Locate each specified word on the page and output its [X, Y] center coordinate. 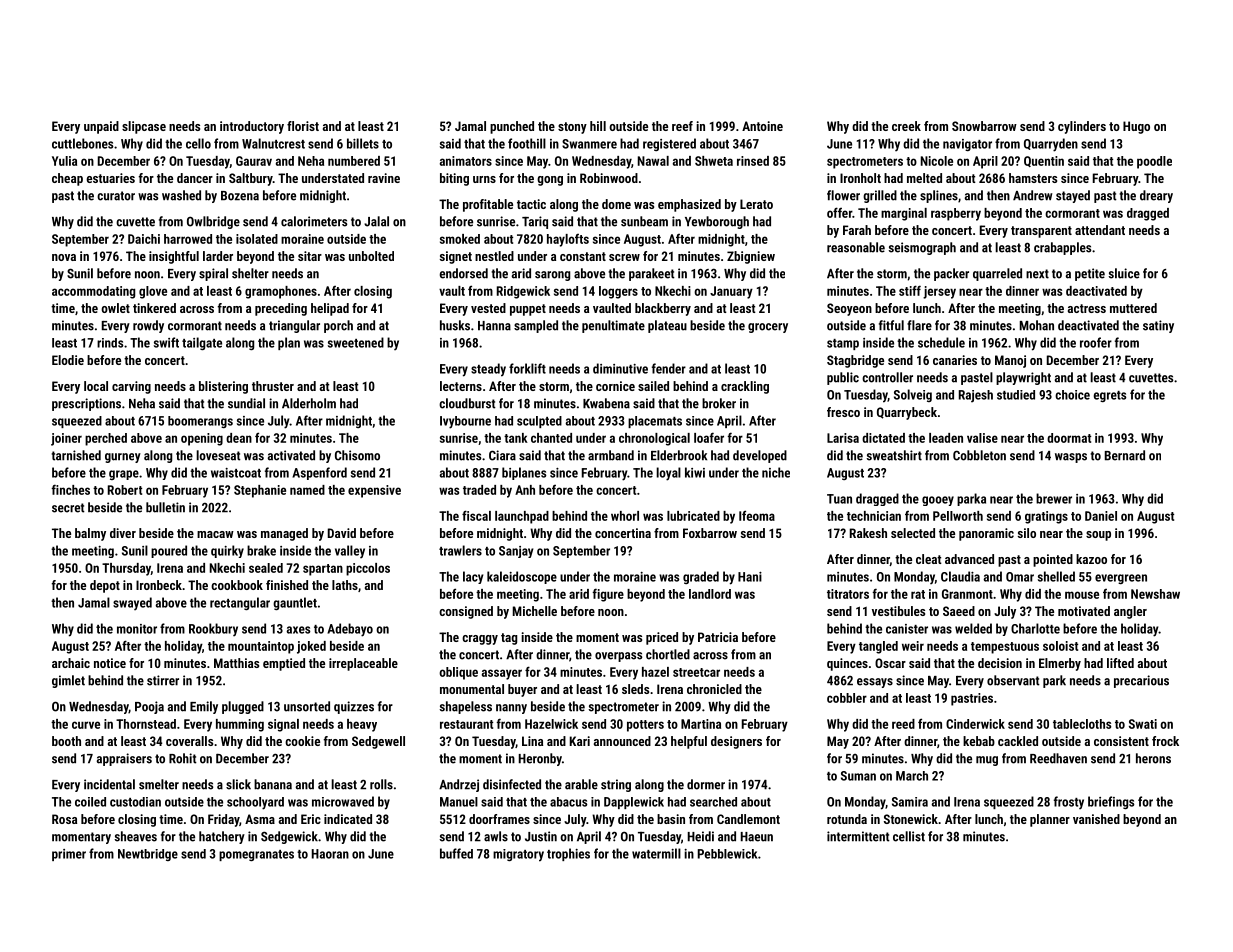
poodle [1154, 162]
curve [86, 725]
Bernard [1125, 455]
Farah [857, 230]
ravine [384, 178]
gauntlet [295, 603]
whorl [625, 516]
